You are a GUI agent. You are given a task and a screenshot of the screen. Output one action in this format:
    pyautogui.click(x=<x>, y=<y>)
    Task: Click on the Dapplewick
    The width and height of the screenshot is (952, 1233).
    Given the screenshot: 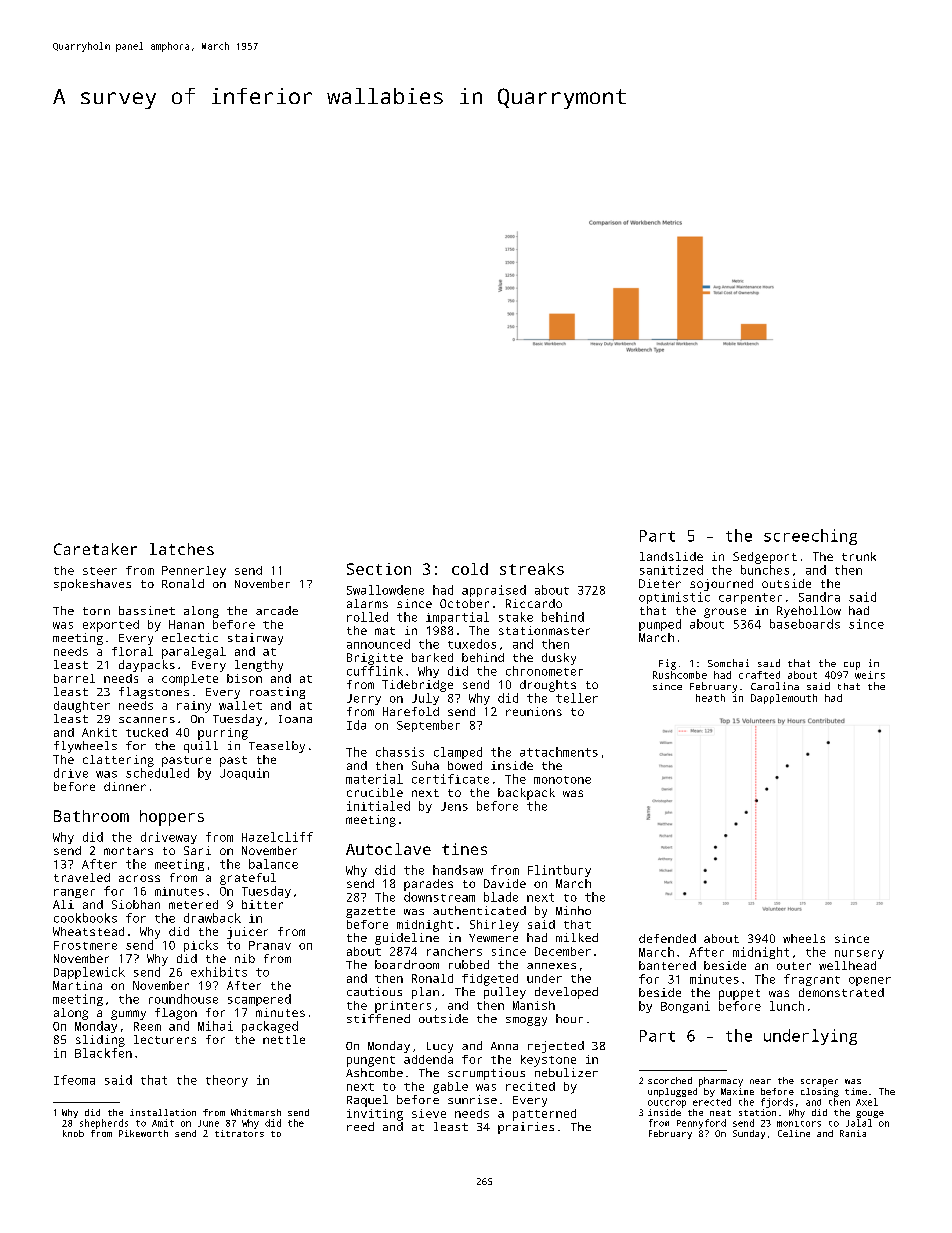 What is the action you would take?
    pyautogui.click(x=89, y=973)
